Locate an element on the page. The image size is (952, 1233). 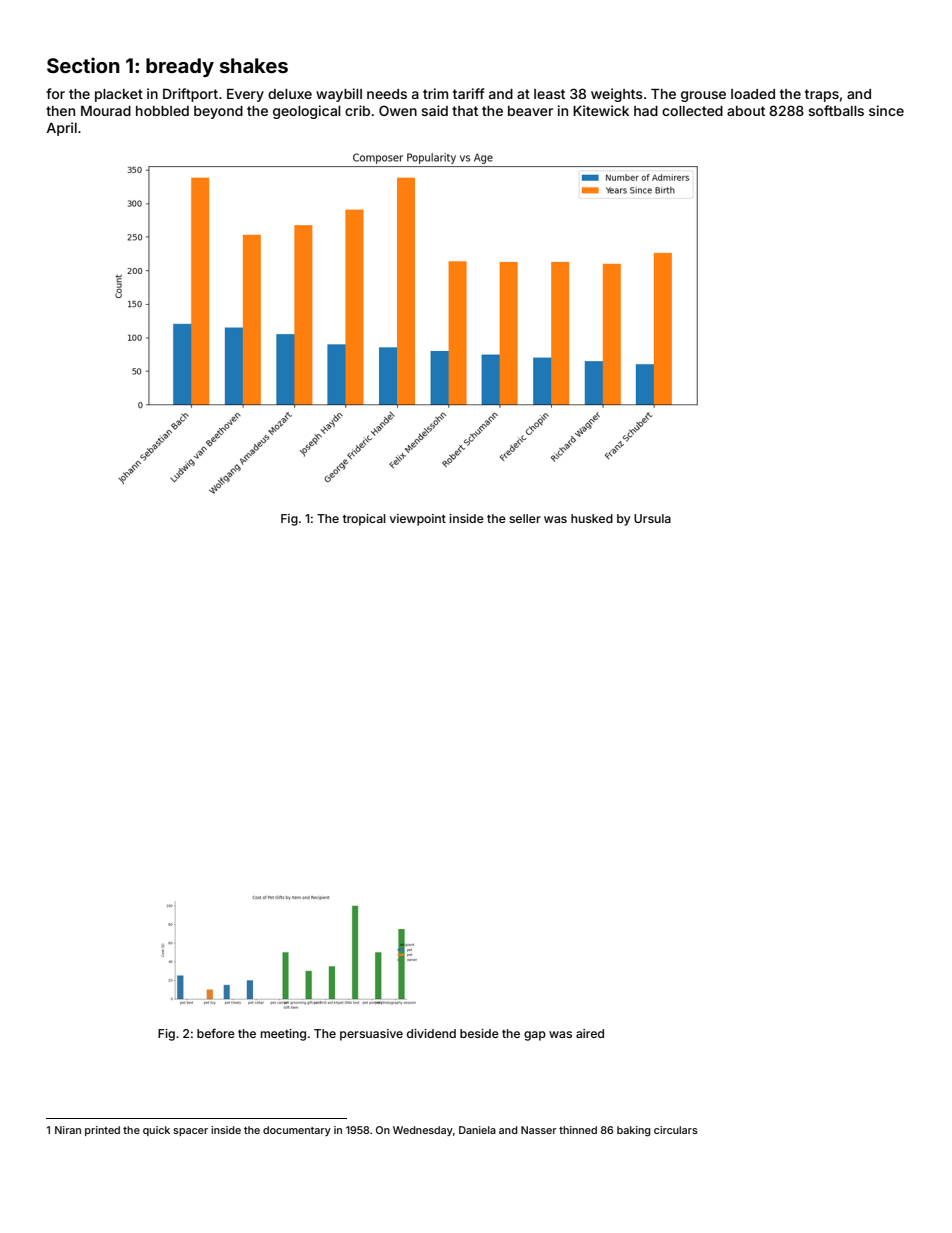
persuasive is located at coordinates (371, 1035).
